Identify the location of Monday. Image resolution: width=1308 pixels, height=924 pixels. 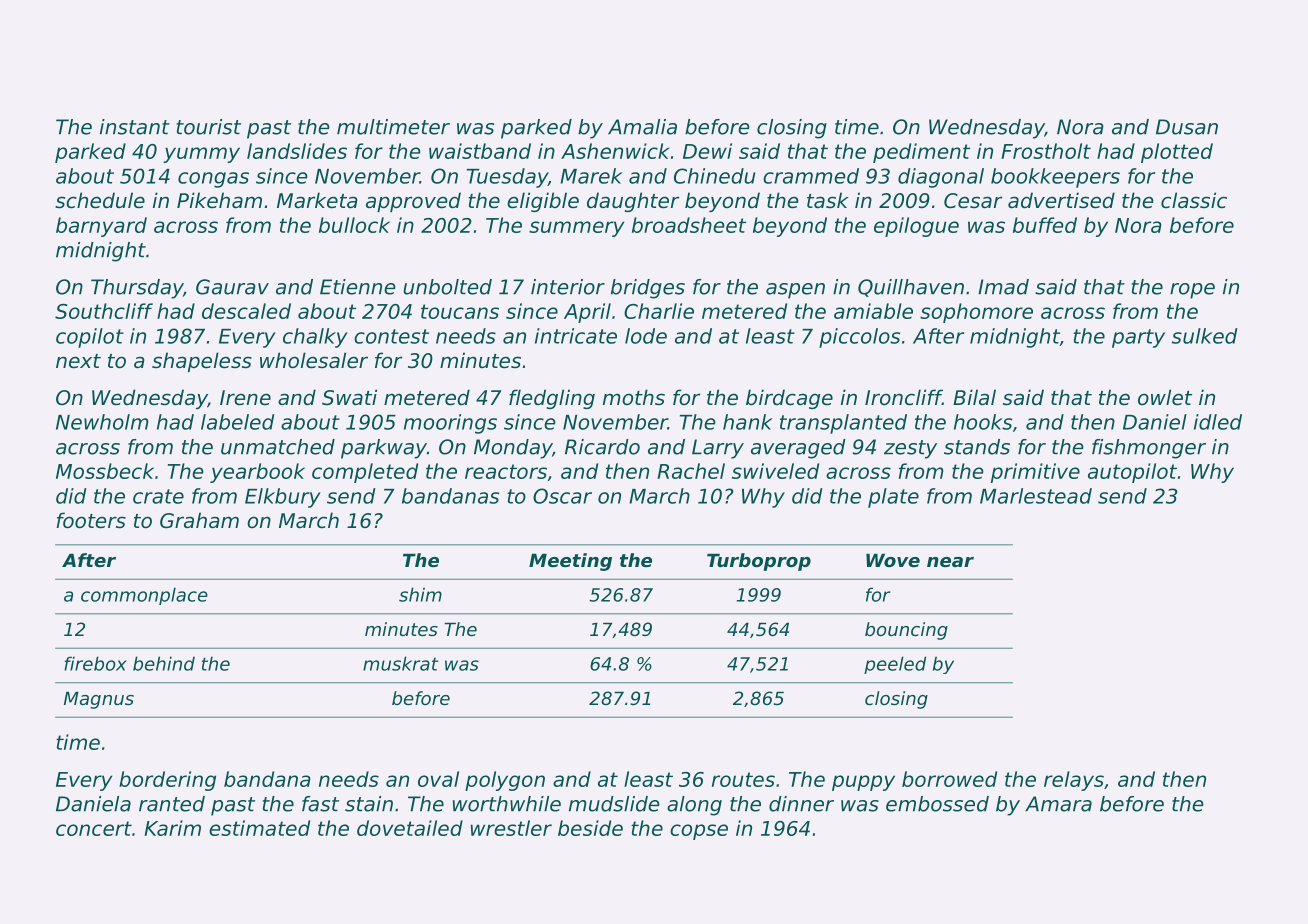
(513, 449).
